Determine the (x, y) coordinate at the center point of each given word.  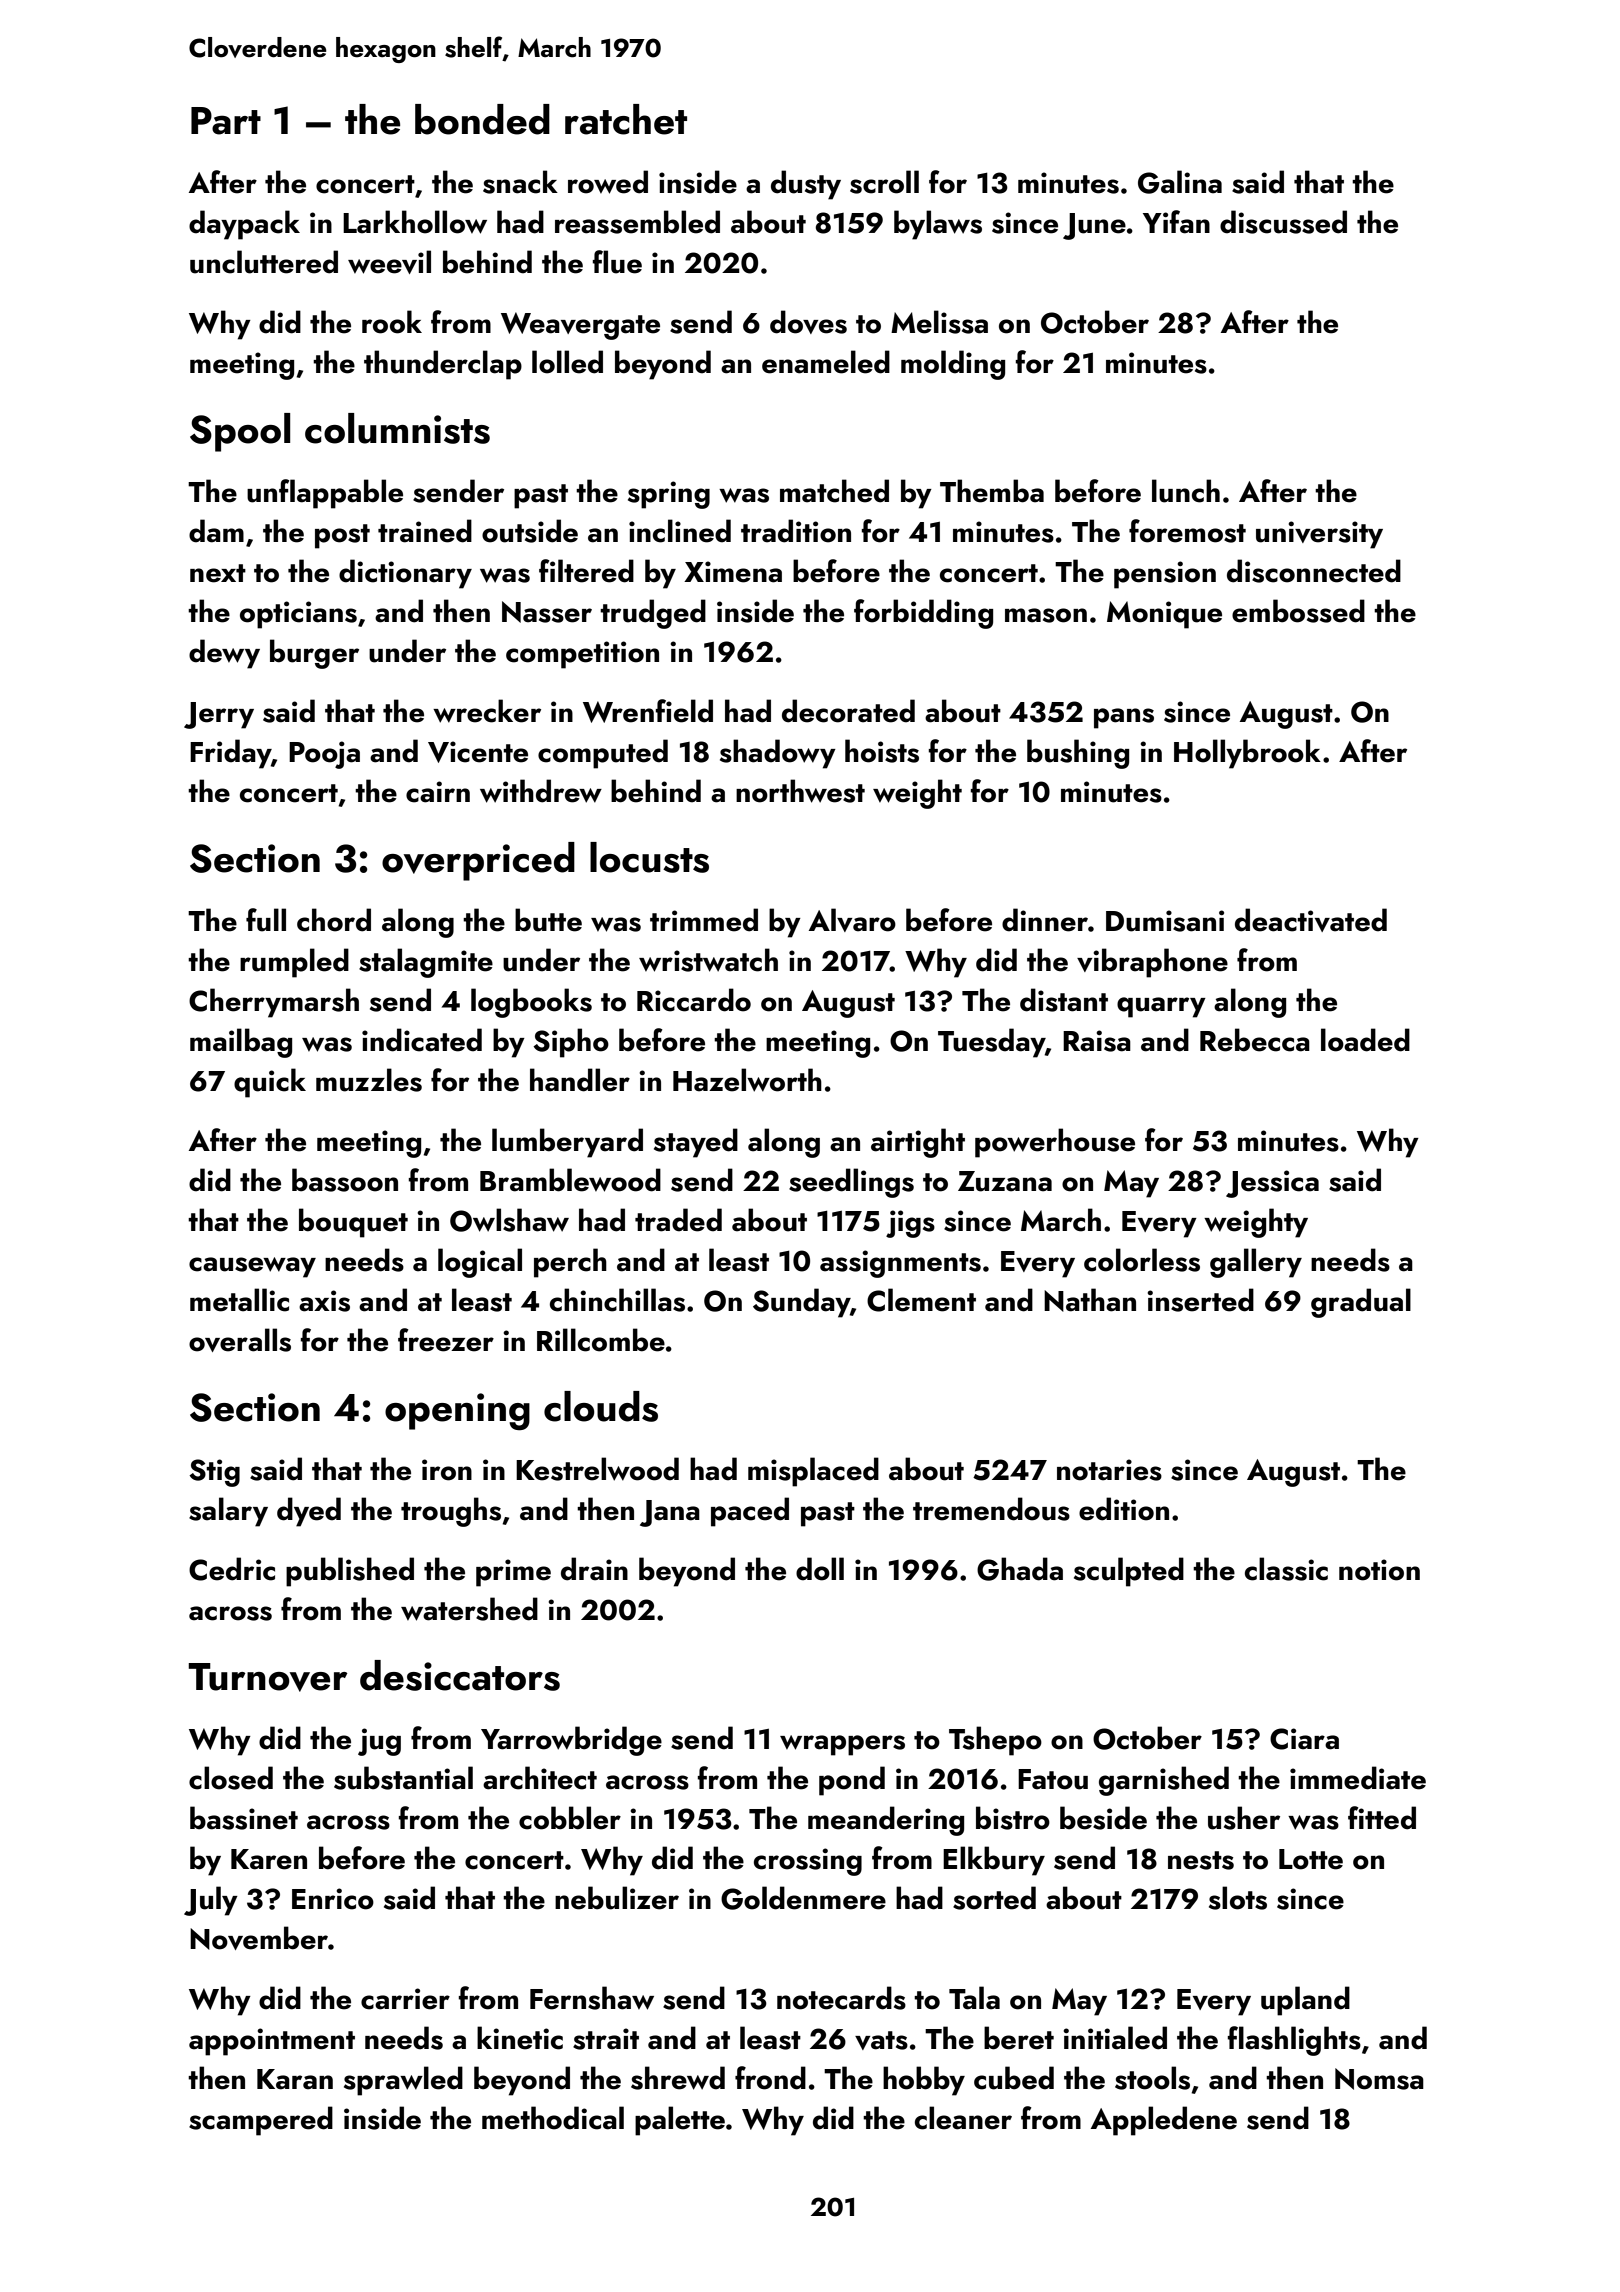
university (1319, 535)
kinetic (520, 2038)
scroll (884, 182)
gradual (1361, 1303)
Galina (1180, 182)
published (350, 1572)
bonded (482, 119)
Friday (230, 754)
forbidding (923, 614)
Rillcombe (601, 1340)
